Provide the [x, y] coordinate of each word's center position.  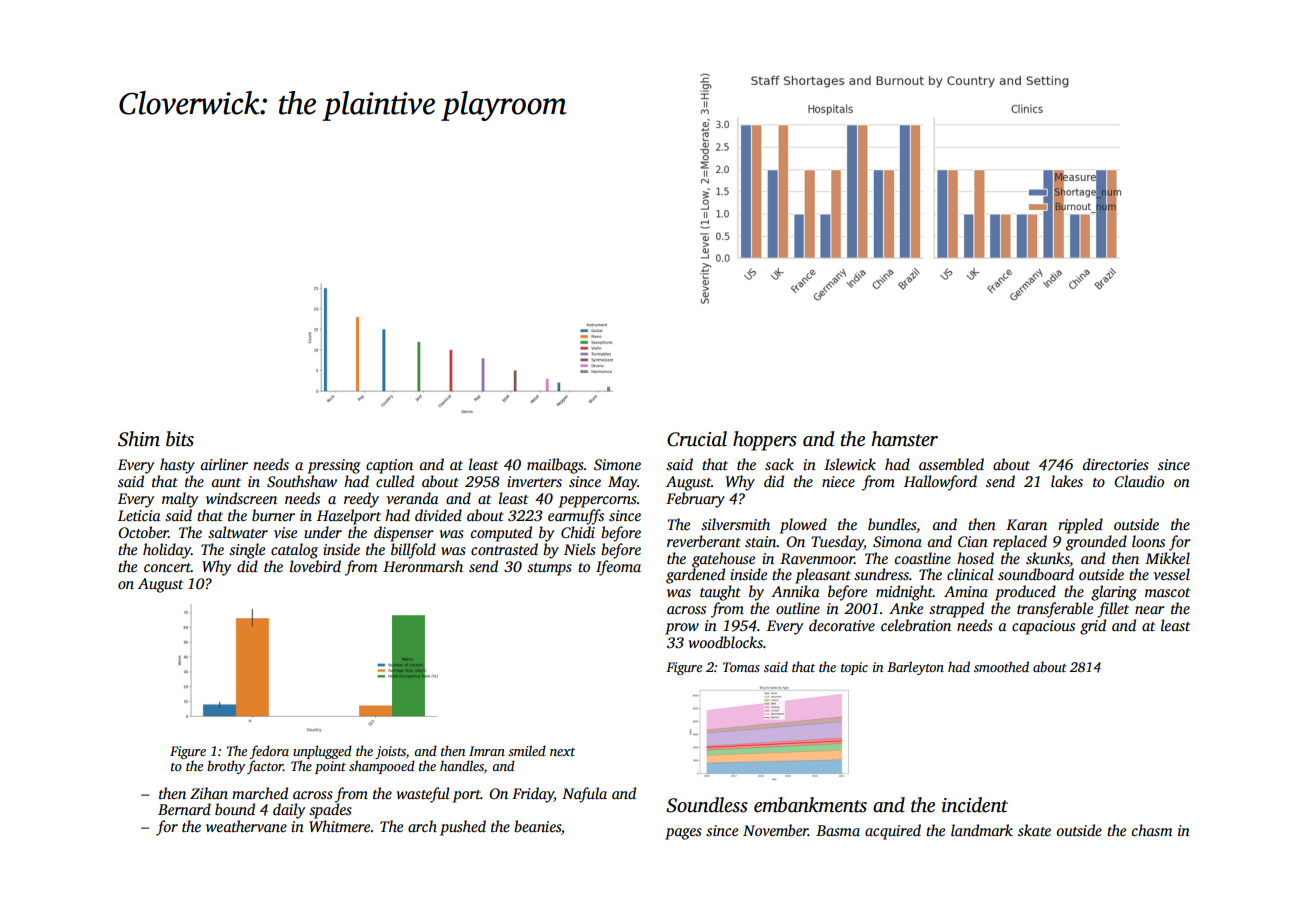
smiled [527, 750]
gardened [695, 576]
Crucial [697, 439]
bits [180, 439]
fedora [269, 752]
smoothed [1001, 666]
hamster [904, 439]
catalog [294, 551]
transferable [1055, 610]
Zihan [209, 793]
